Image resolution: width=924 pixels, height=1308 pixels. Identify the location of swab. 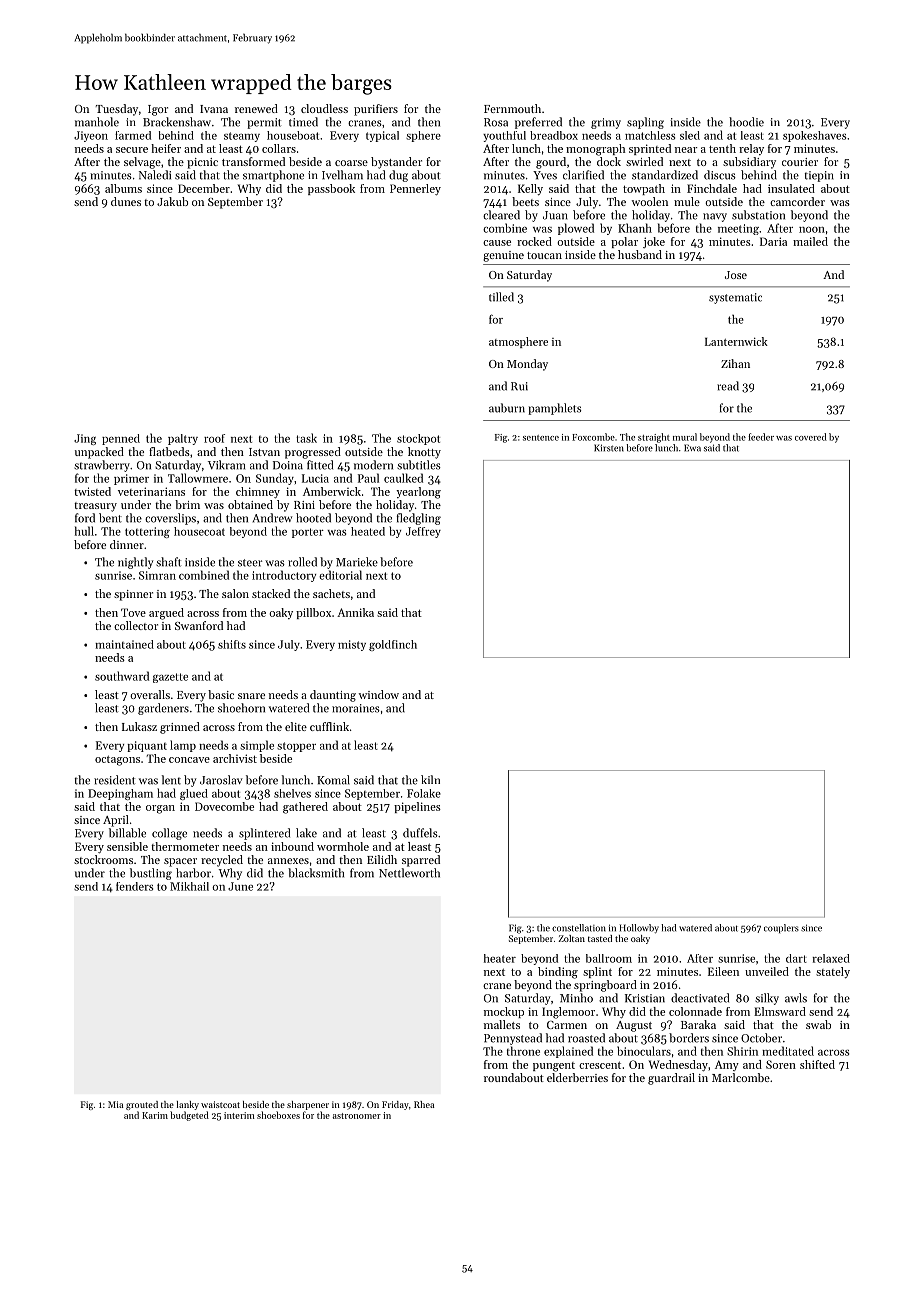
(818, 1024).
